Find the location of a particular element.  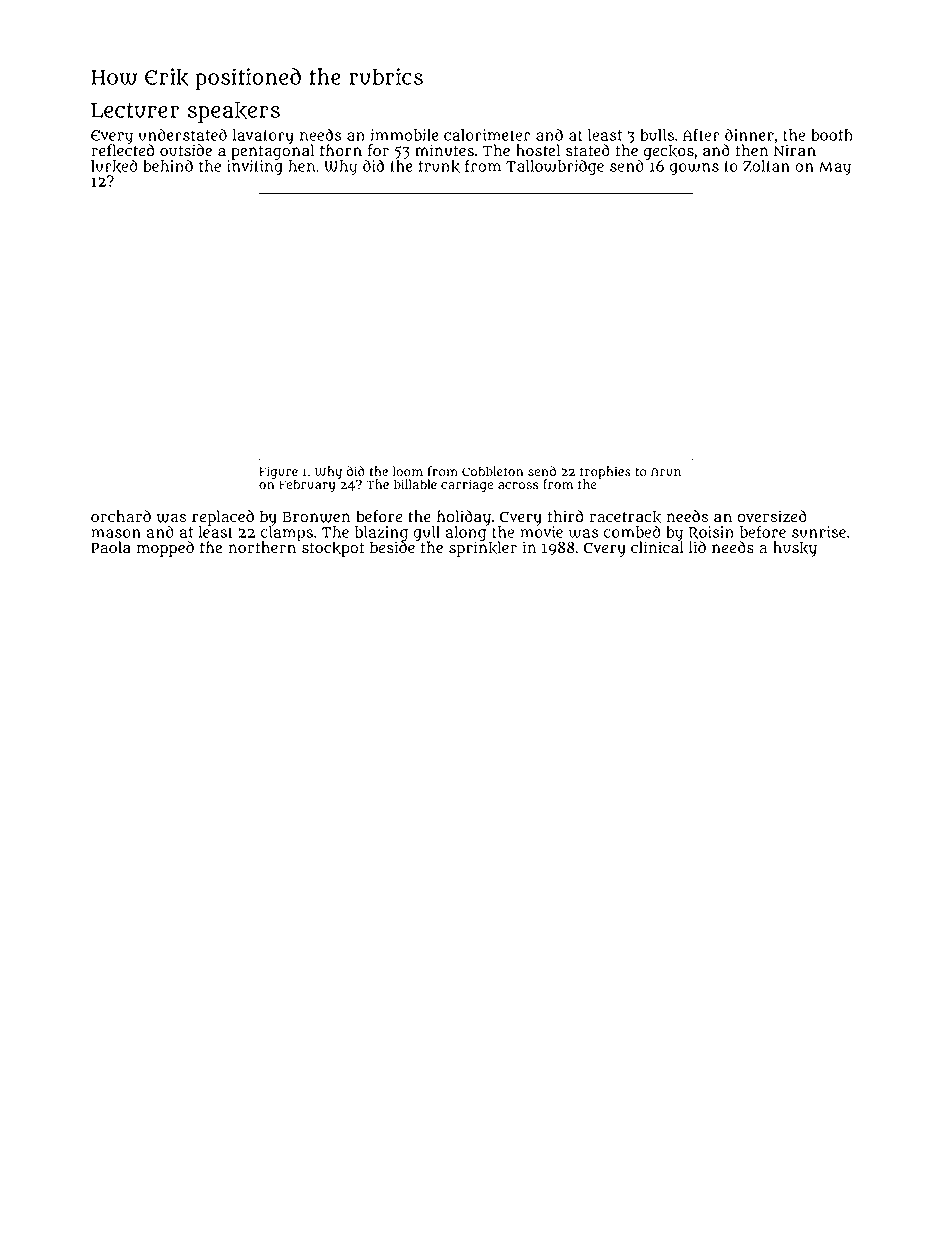

booth is located at coordinates (832, 135).
